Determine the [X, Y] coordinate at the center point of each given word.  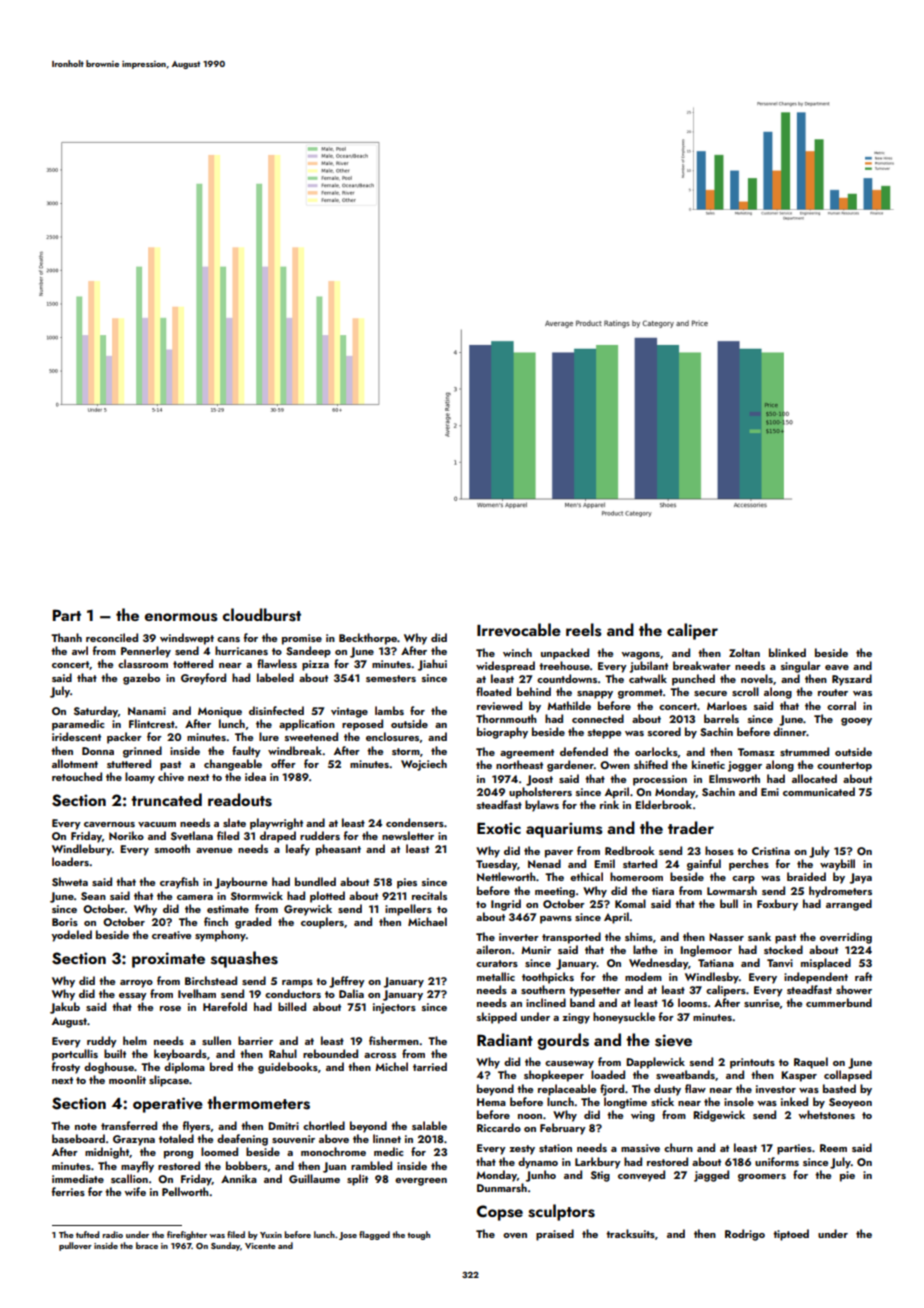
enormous [181, 617]
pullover [75, 1246]
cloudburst [261, 615]
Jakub [65, 1008]
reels [583, 630]
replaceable [567, 1090]
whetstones [826, 1114]
